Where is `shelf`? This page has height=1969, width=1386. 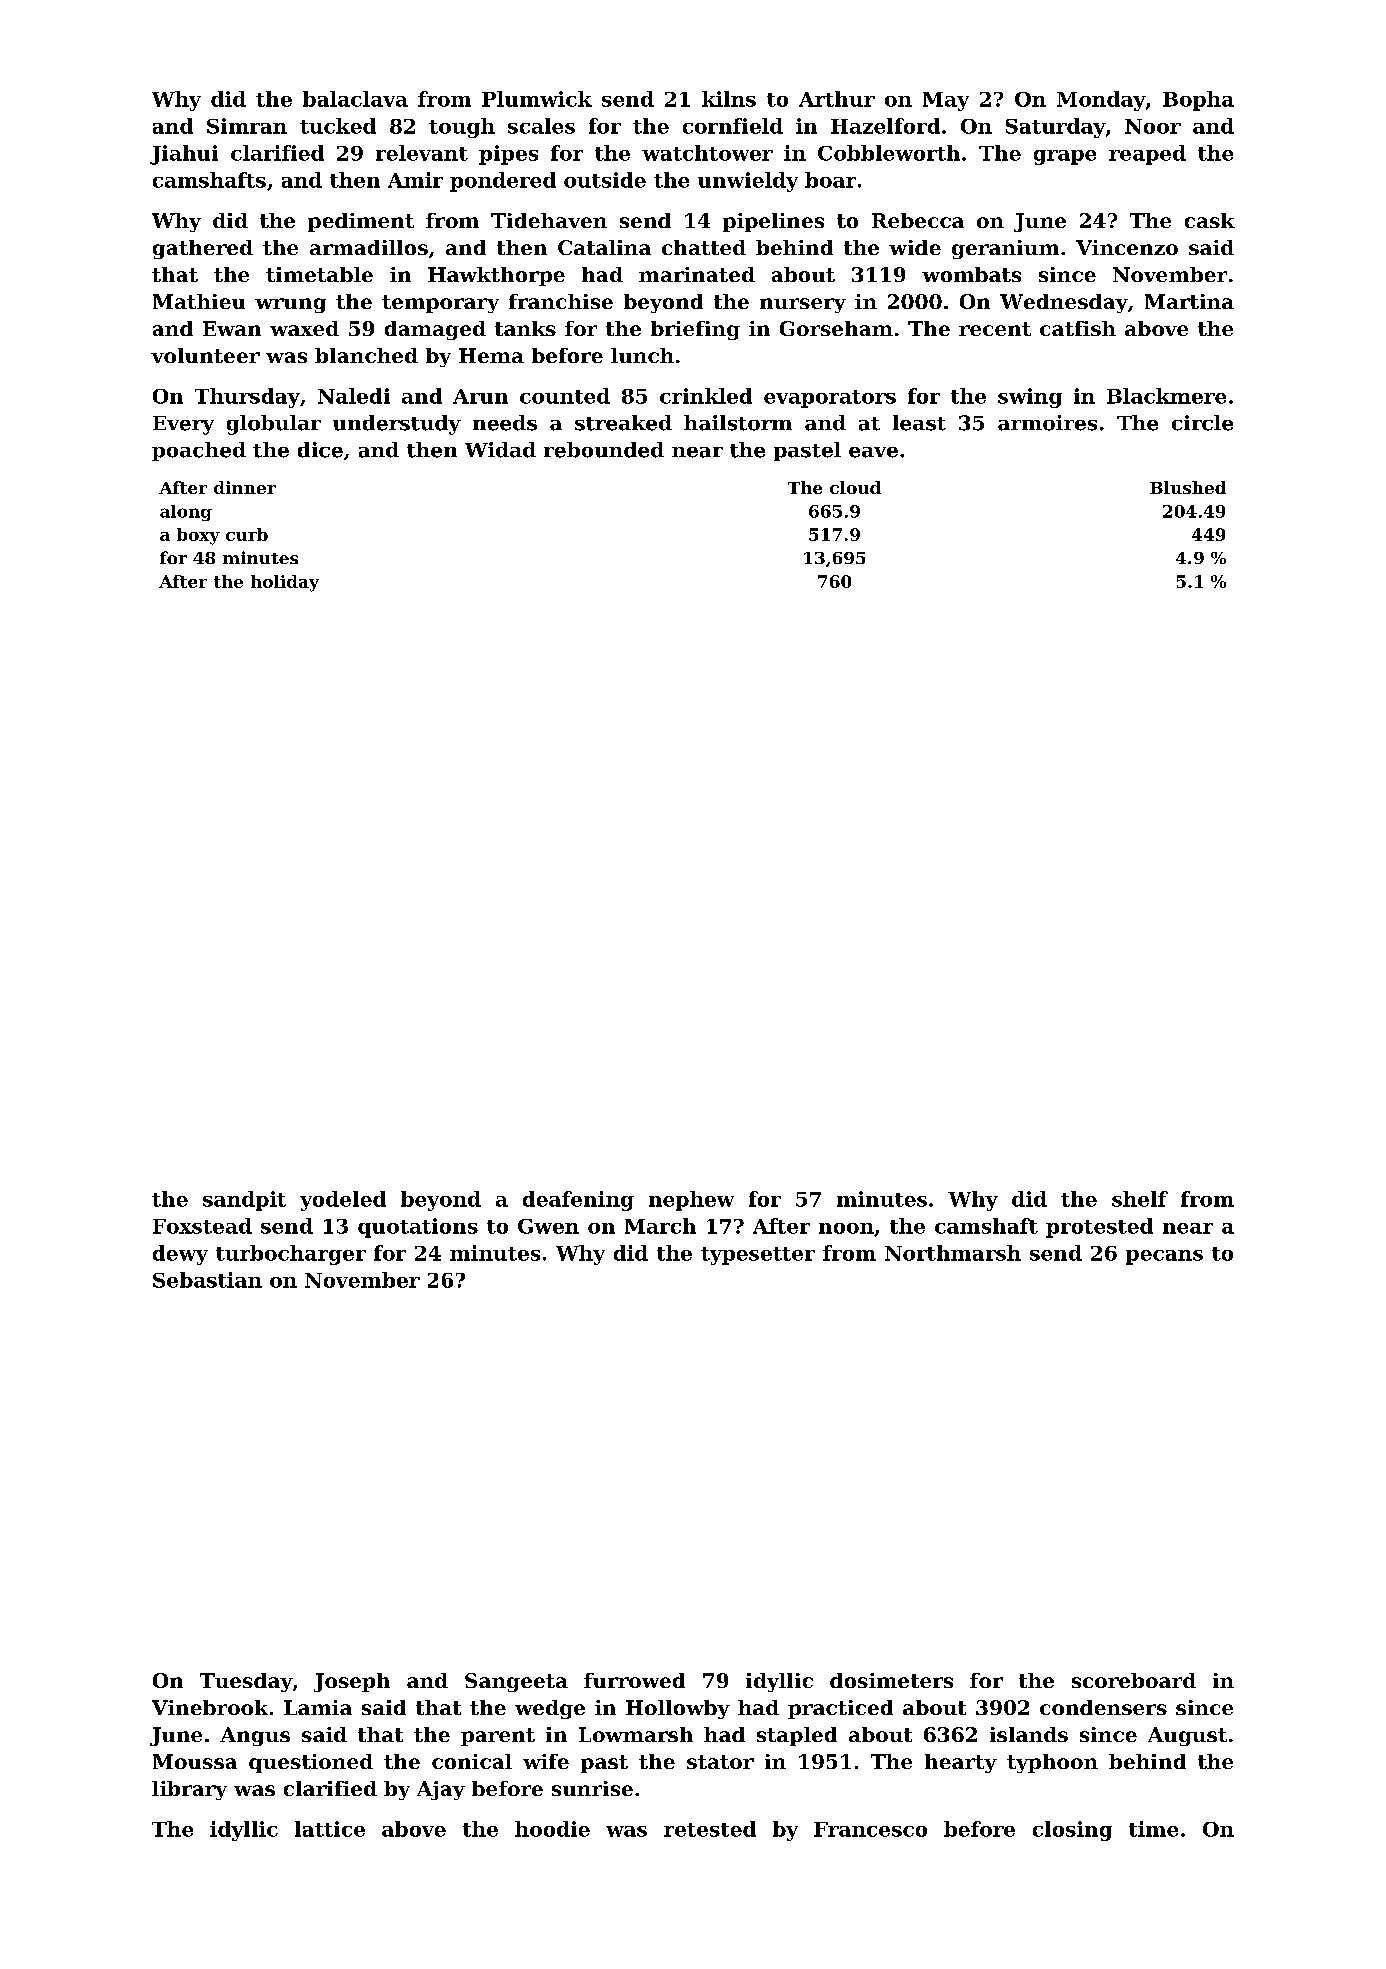 shelf is located at coordinates (1140, 1199).
